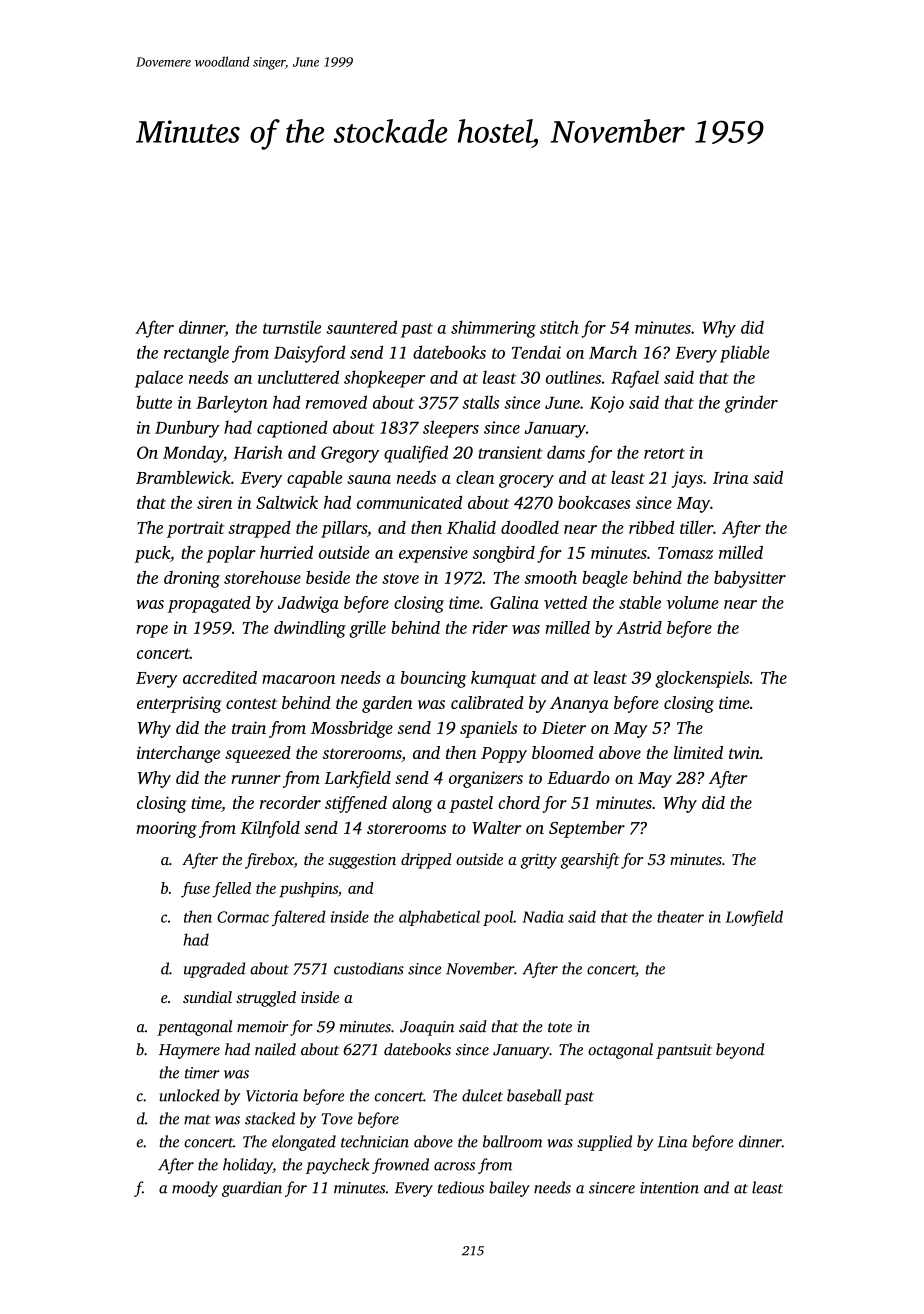  I want to click on Nadia, so click(543, 916).
